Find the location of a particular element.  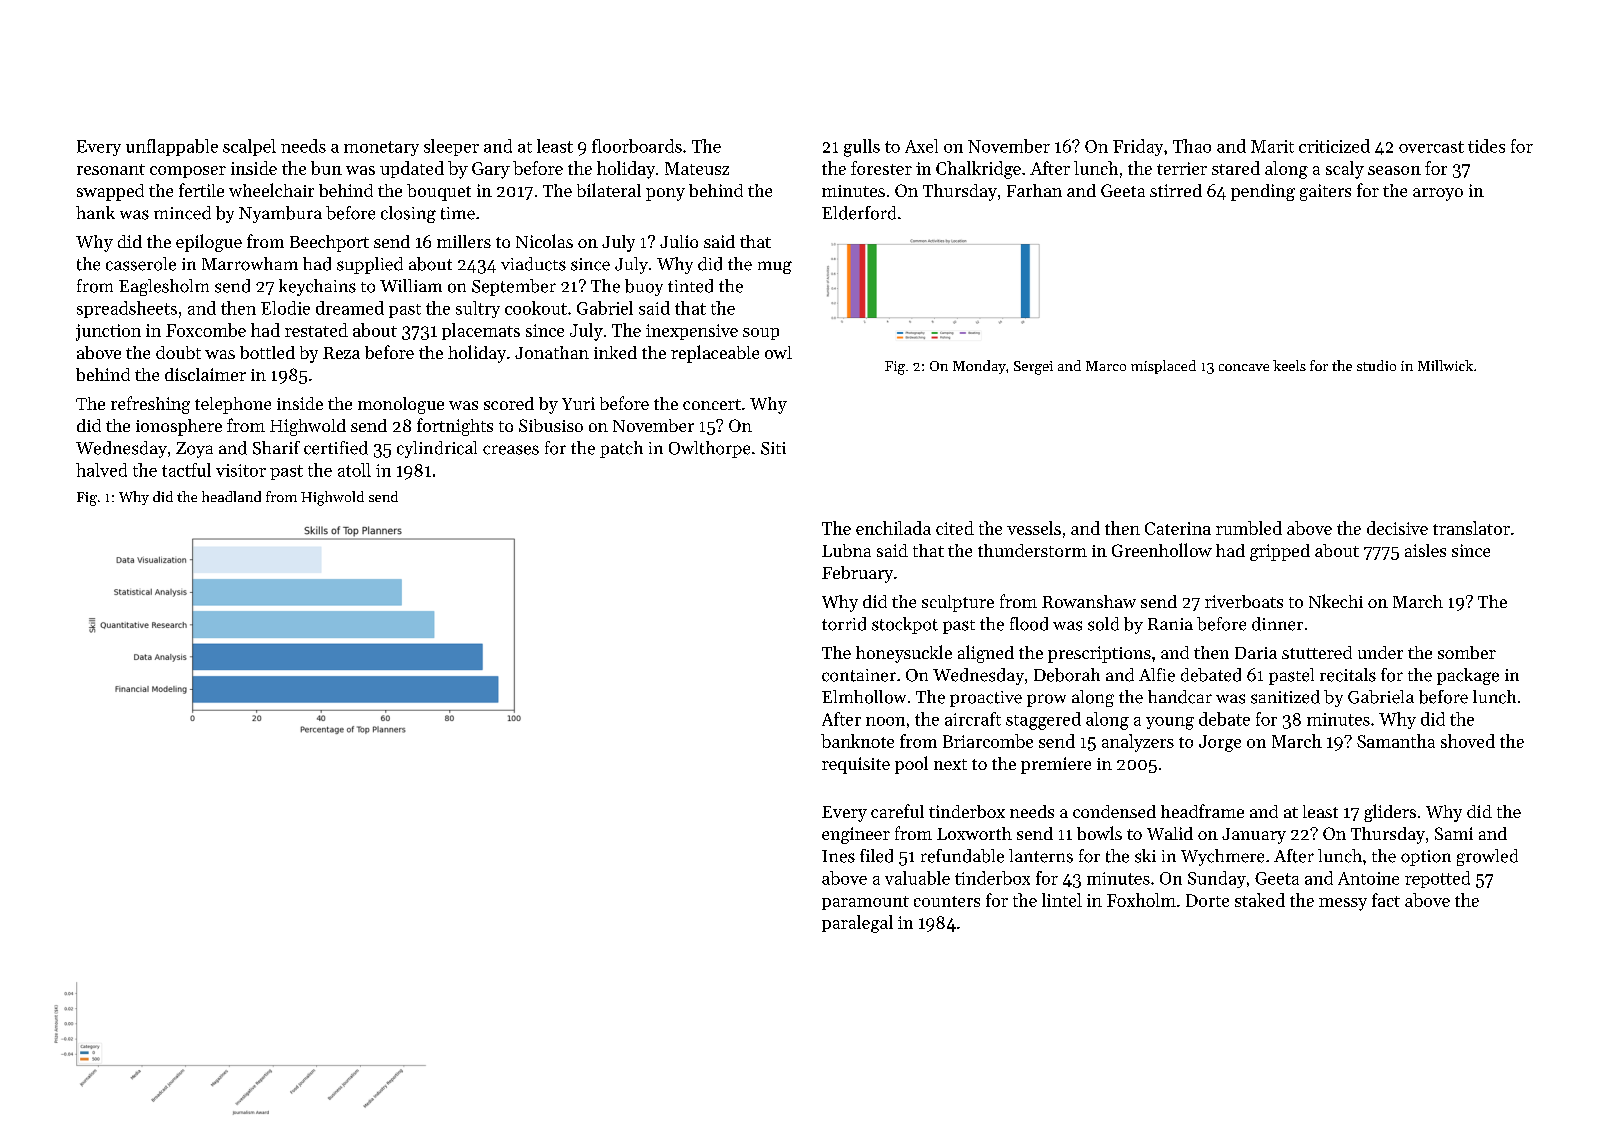

Millwick is located at coordinates (1445, 365).
